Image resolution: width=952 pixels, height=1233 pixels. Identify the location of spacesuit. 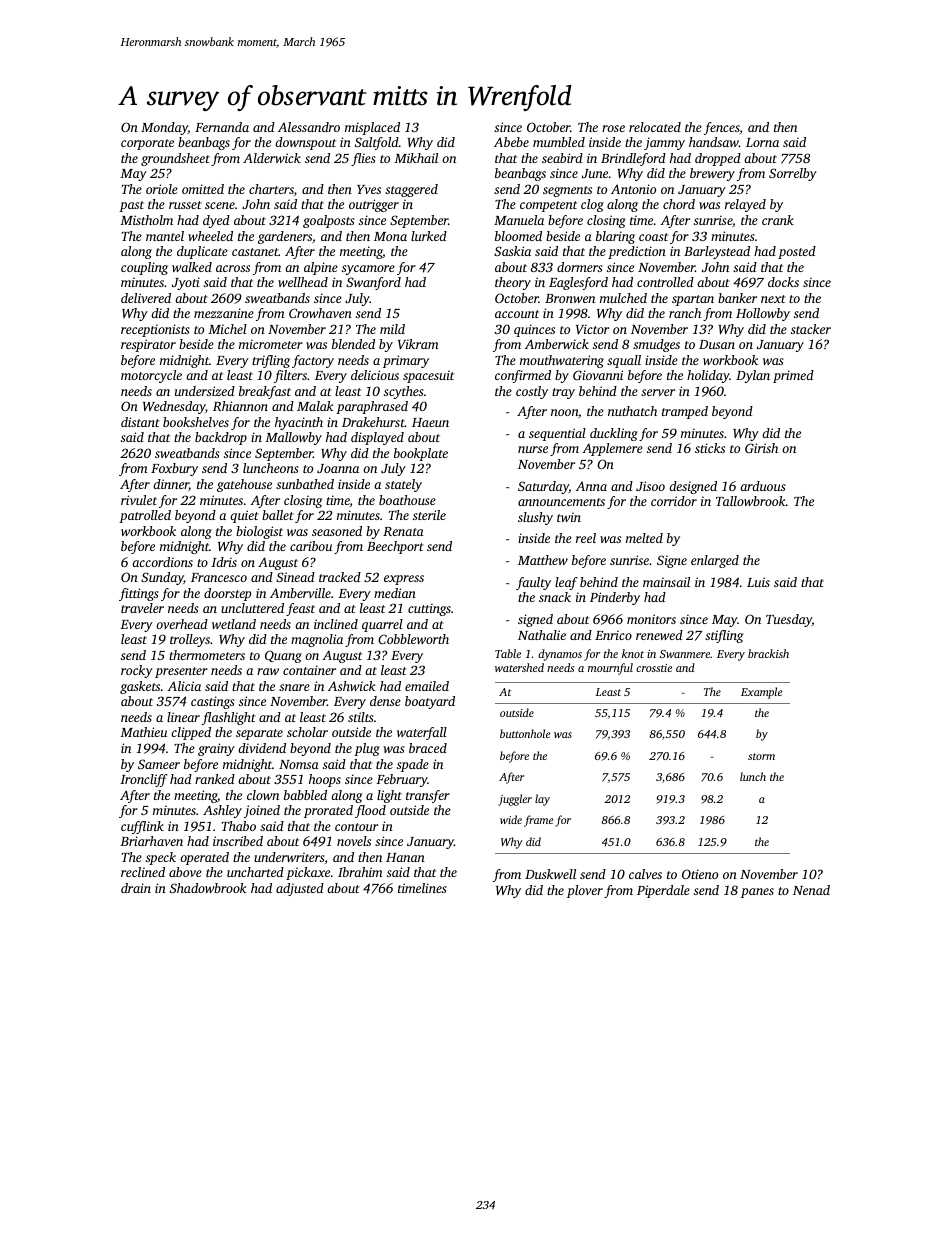
(428, 376).
